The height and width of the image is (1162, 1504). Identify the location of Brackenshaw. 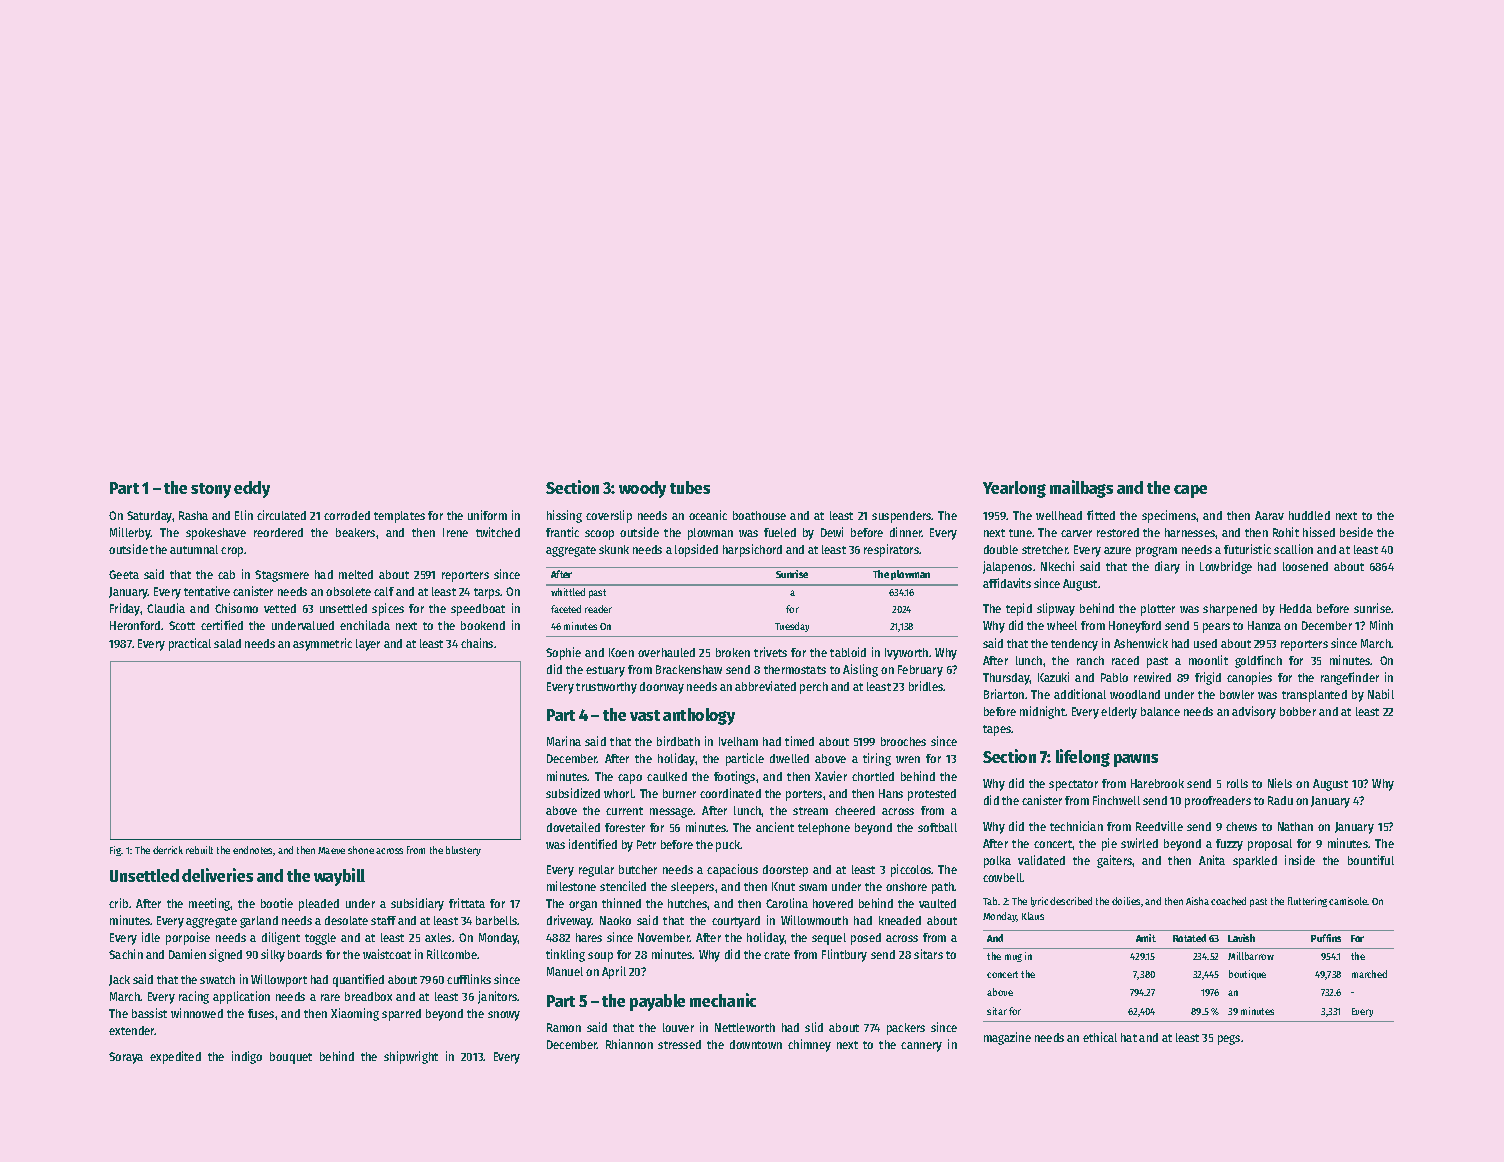
(689, 669).
